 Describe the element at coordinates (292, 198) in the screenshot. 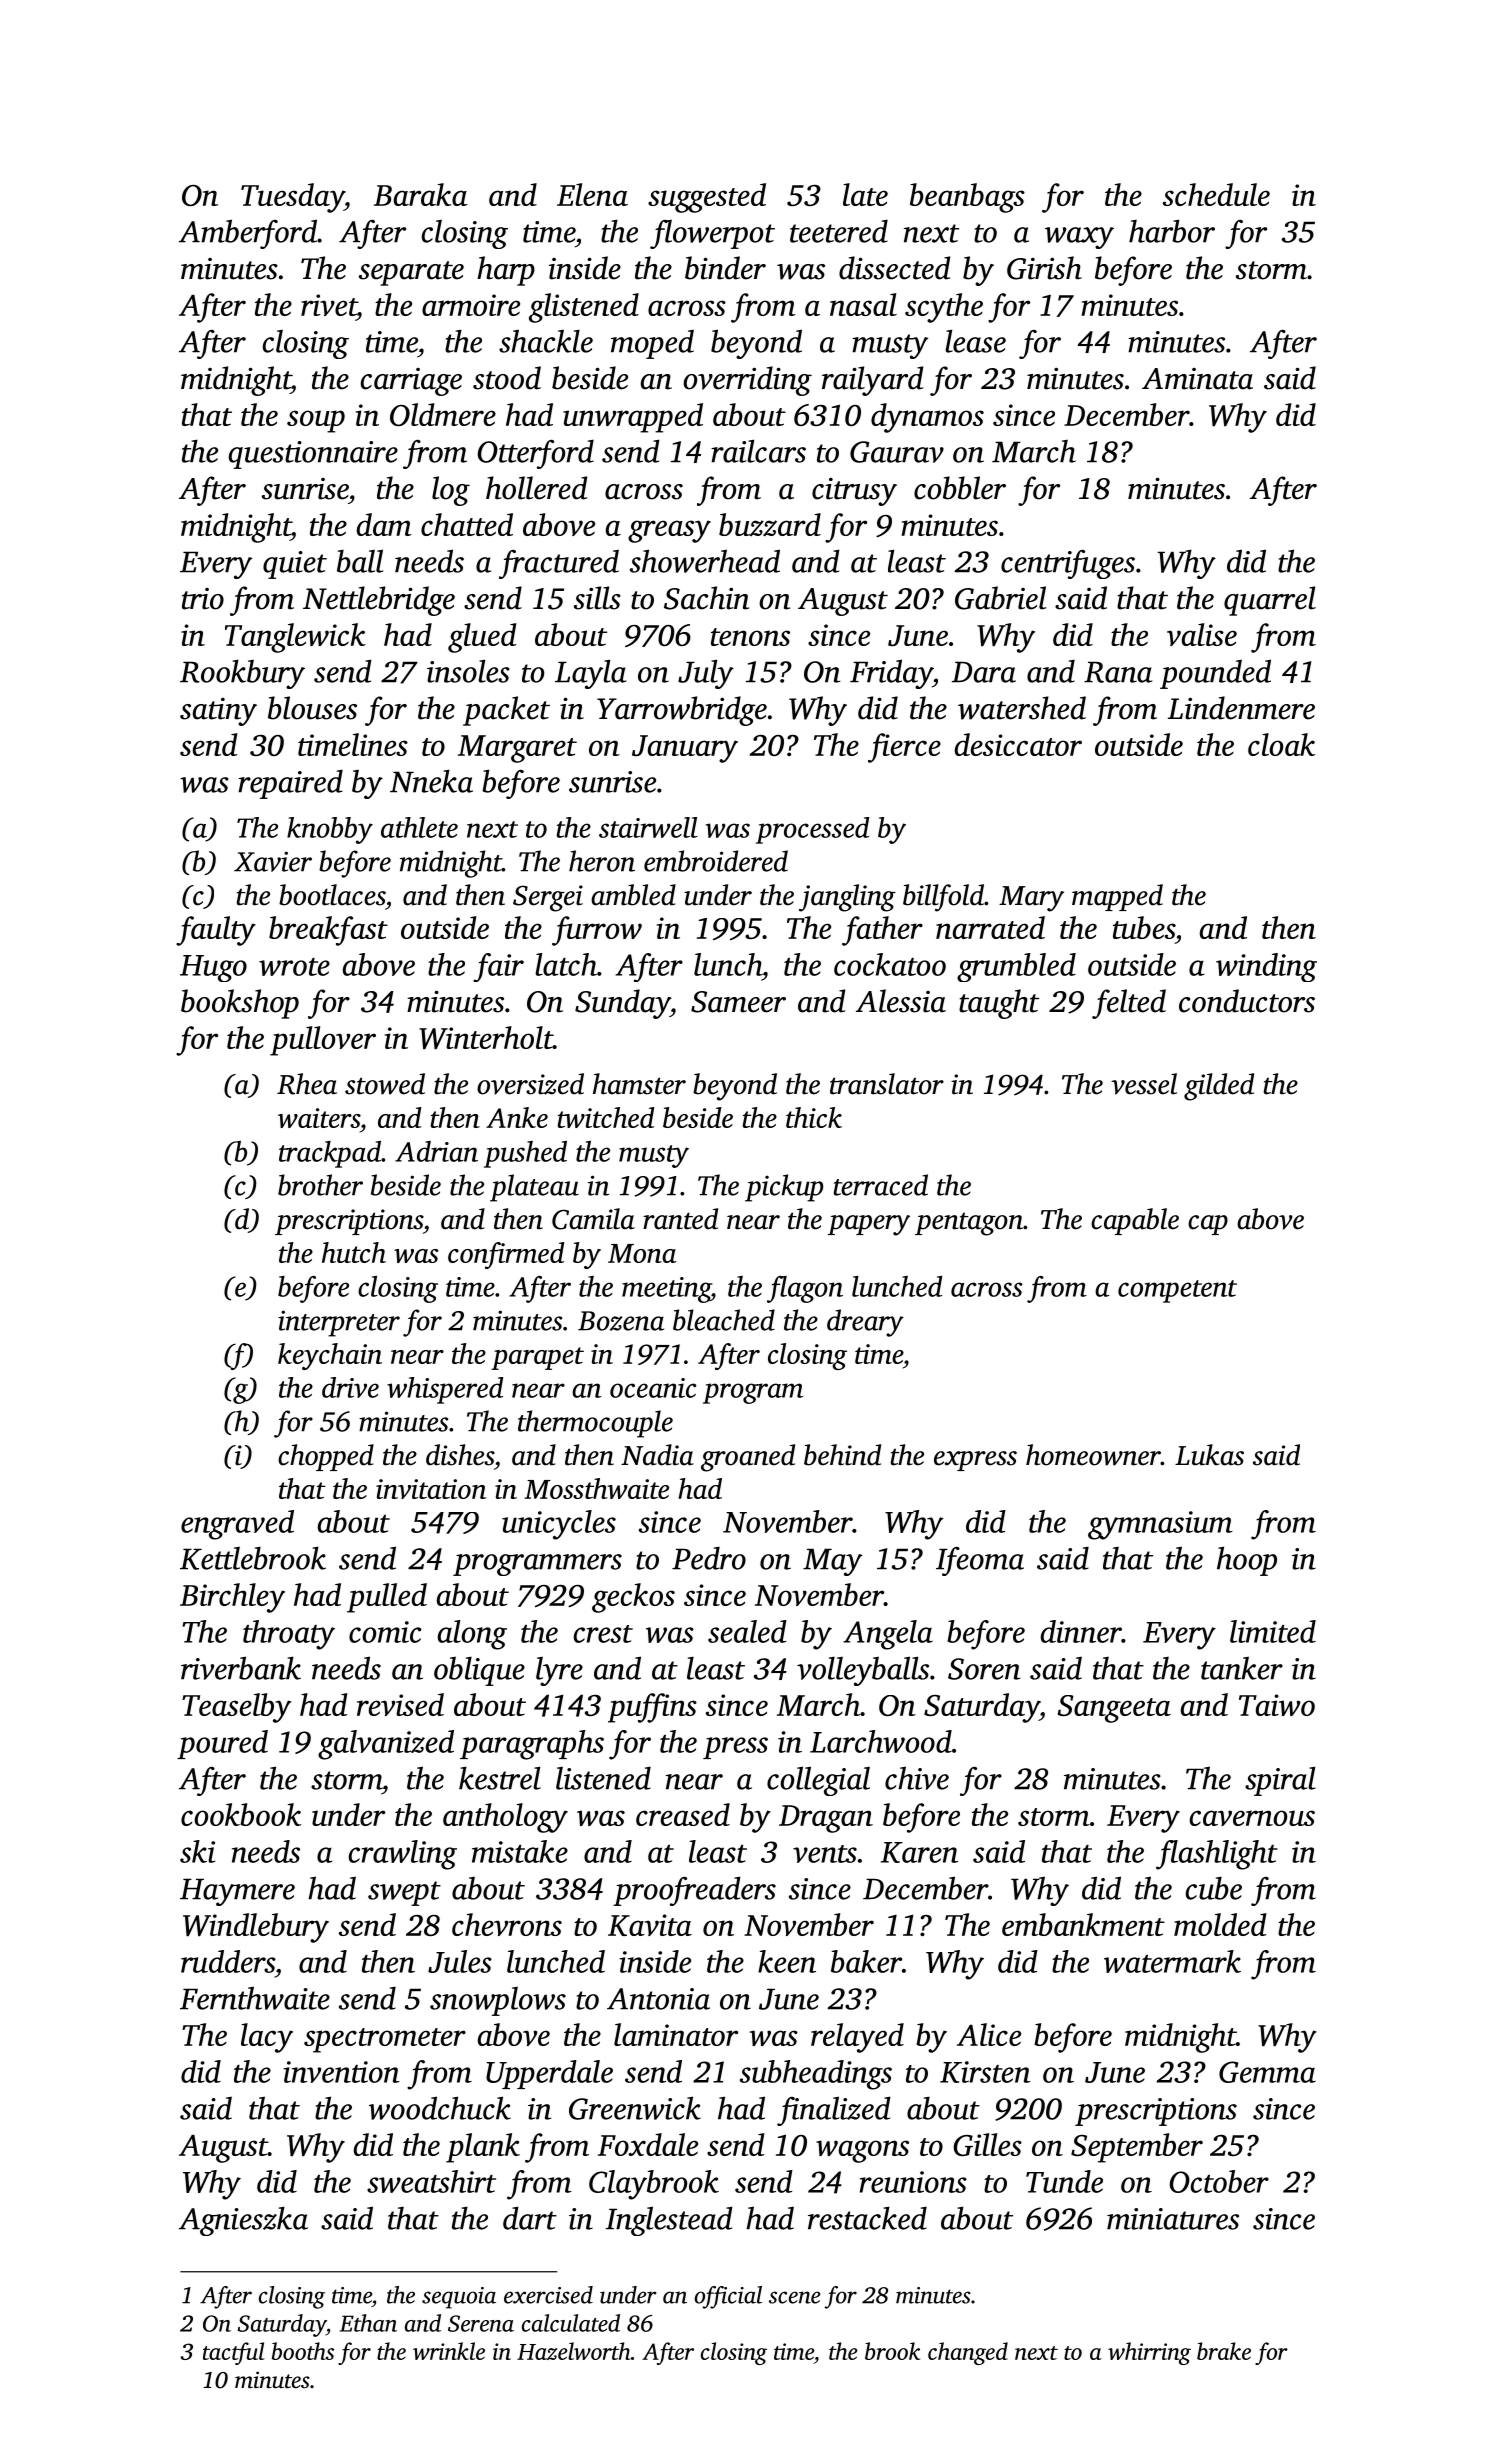

I see `Tuesday` at that location.
